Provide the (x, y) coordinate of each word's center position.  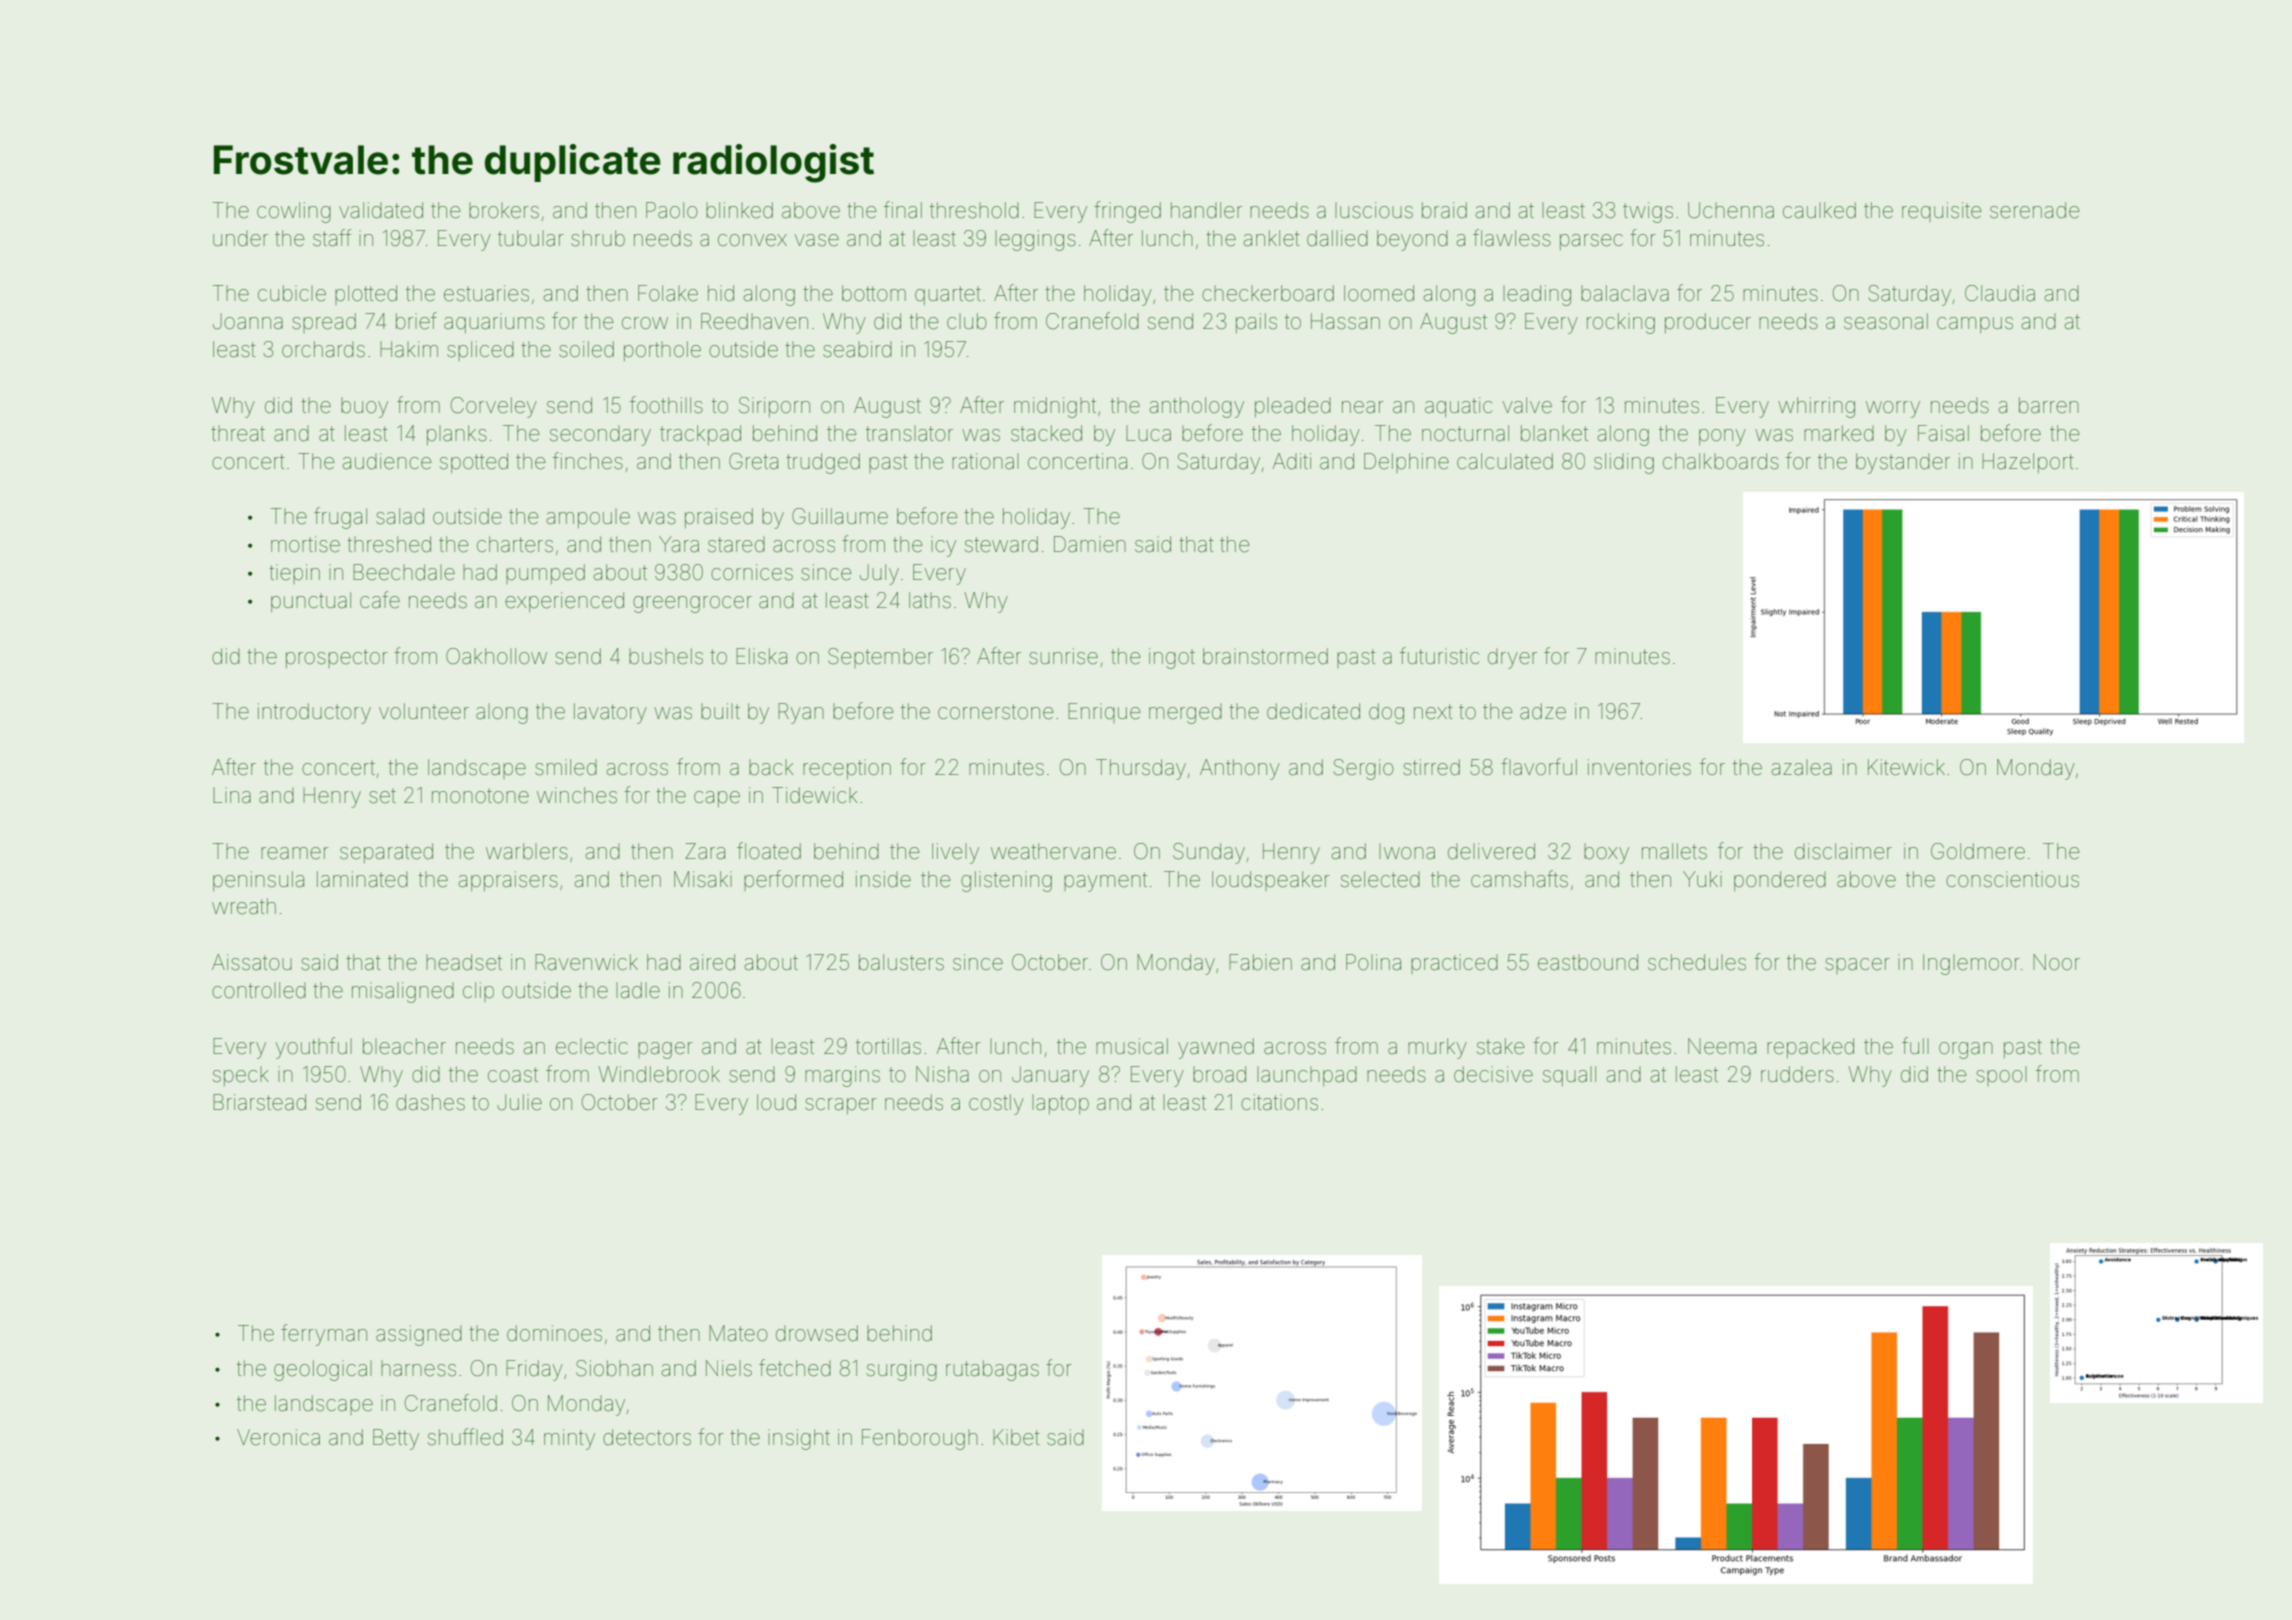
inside (883, 879)
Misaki (703, 879)
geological (323, 1370)
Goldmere (1978, 851)
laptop (1060, 1104)
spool (2001, 1076)
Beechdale (404, 572)
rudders (1797, 1074)
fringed (1127, 212)
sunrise (1063, 656)
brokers (504, 211)
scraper (841, 1106)
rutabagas (992, 1370)
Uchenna (1731, 210)
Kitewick (1906, 767)
